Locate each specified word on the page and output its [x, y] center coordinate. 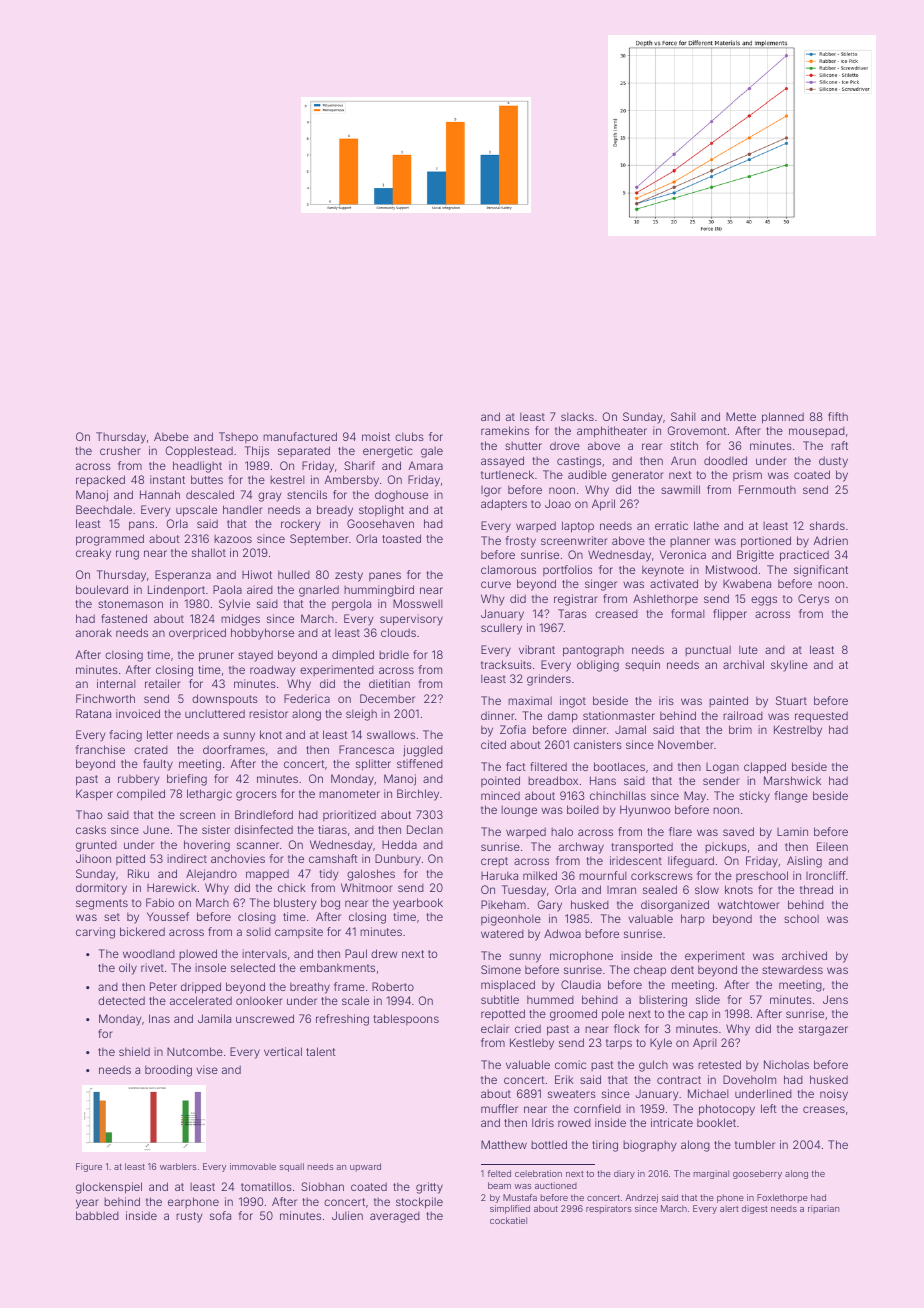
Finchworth [105, 698]
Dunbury [398, 860]
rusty [189, 1217]
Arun [683, 460]
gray [270, 497]
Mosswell [418, 603]
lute [748, 649]
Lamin [792, 831]
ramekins [505, 430]
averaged [395, 1217]
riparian [823, 1209]
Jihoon [93, 858]
